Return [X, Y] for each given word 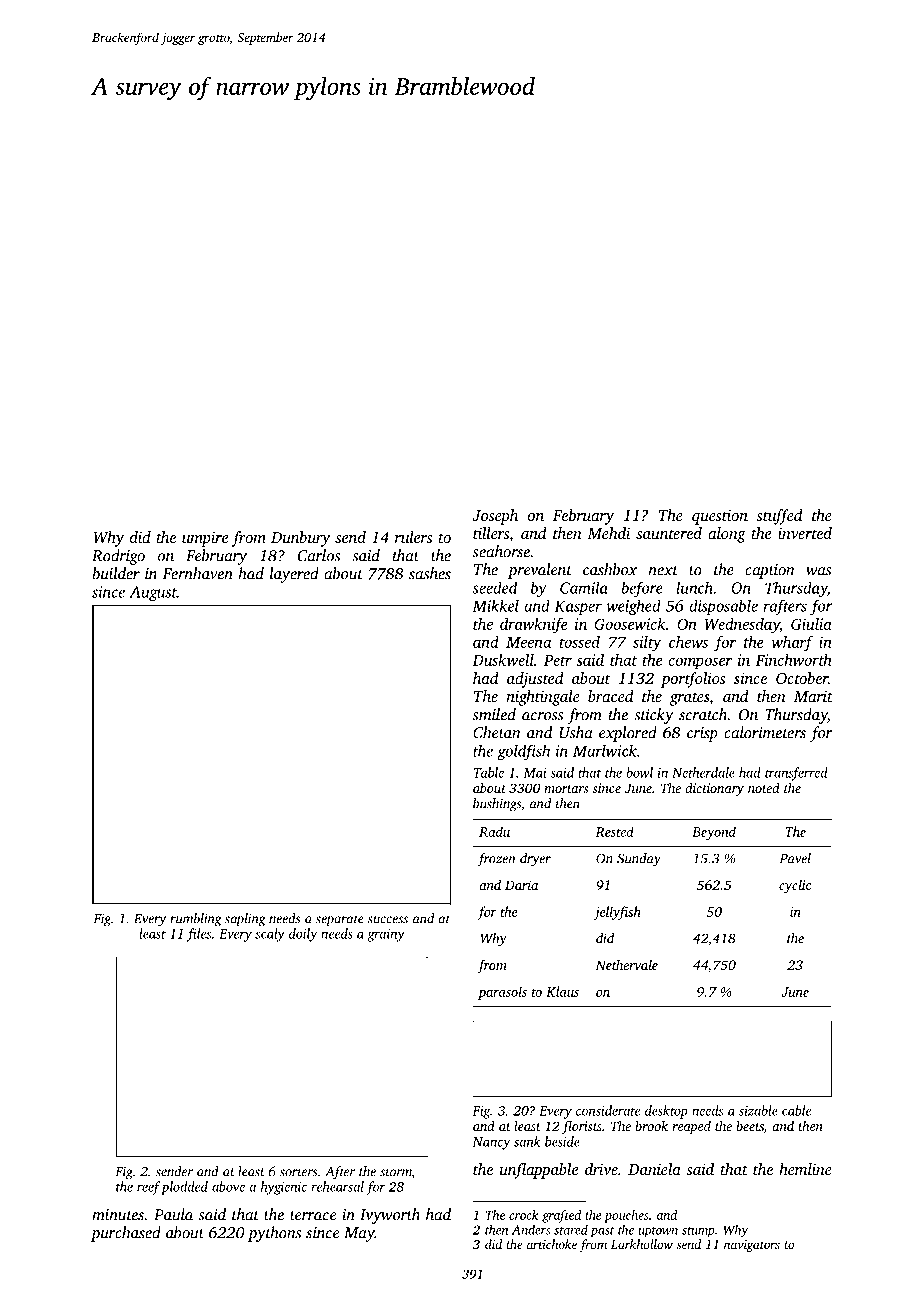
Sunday [639, 860]
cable [796, 1110]
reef [148, 1188]
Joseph [495, 517]
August [153, 593]
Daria [521, 885]
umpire [205, 539]
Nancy [492, 1143]
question [720, 517]
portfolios [693, 680]
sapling [245, 920]
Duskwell [503, 660]
